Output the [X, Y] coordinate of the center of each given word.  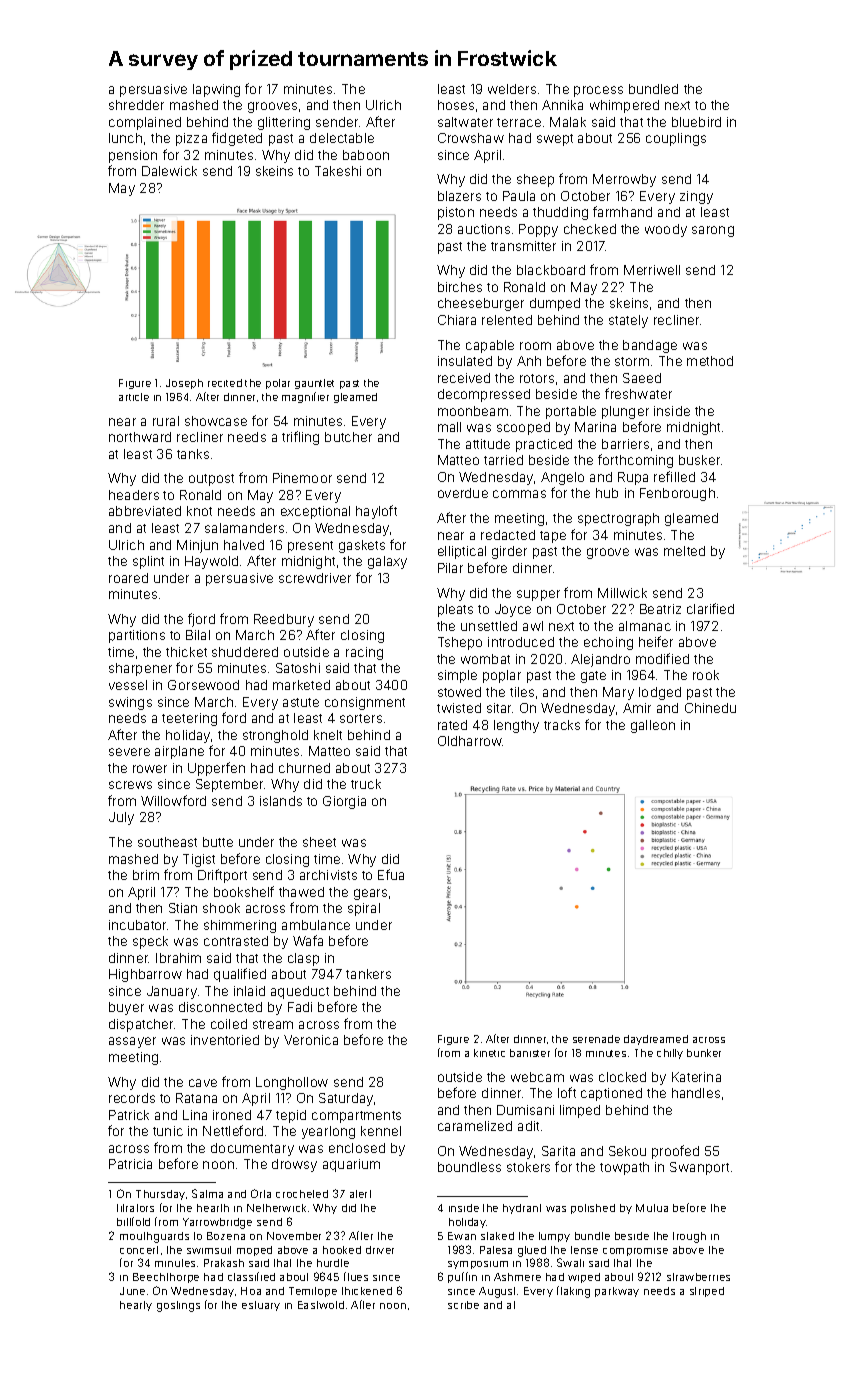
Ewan [462, 1236]
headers [134, 495]
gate [593, 677]
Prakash [224, 1263]
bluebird [696, 122]
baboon [366, 155]
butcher [348, 437]
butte [218, 842]
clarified [710, 608]
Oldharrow [470, 741]
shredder [136, 105]
